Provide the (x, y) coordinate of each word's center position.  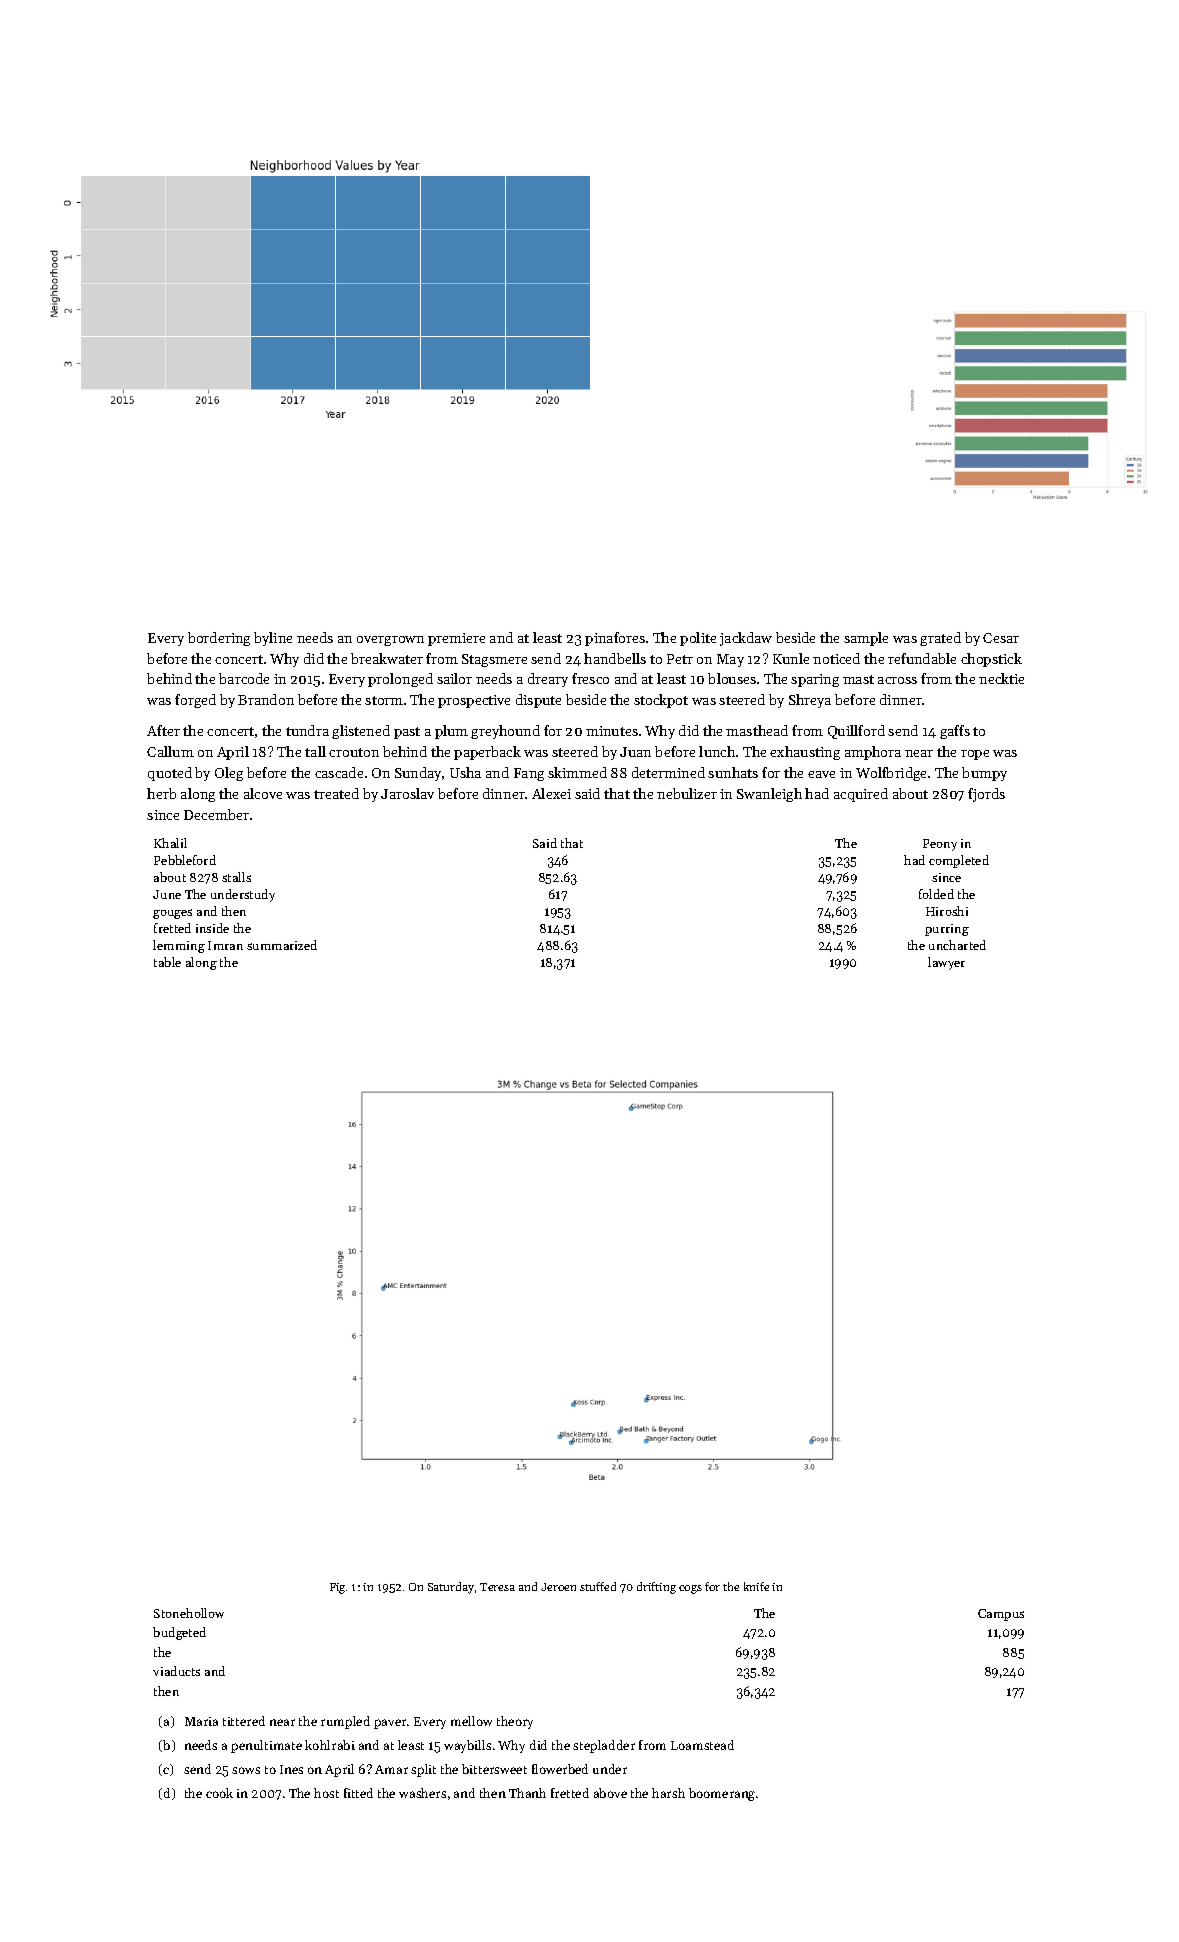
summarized (282, 945)
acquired (861, 795)
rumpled (345, 1722)
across (897, 680)
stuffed (598, 1586)
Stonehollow (189, 1613)
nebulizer (687, 793)
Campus (1001, 1615)
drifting (656, 1588)
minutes (612, 731)
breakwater (387, 658)
